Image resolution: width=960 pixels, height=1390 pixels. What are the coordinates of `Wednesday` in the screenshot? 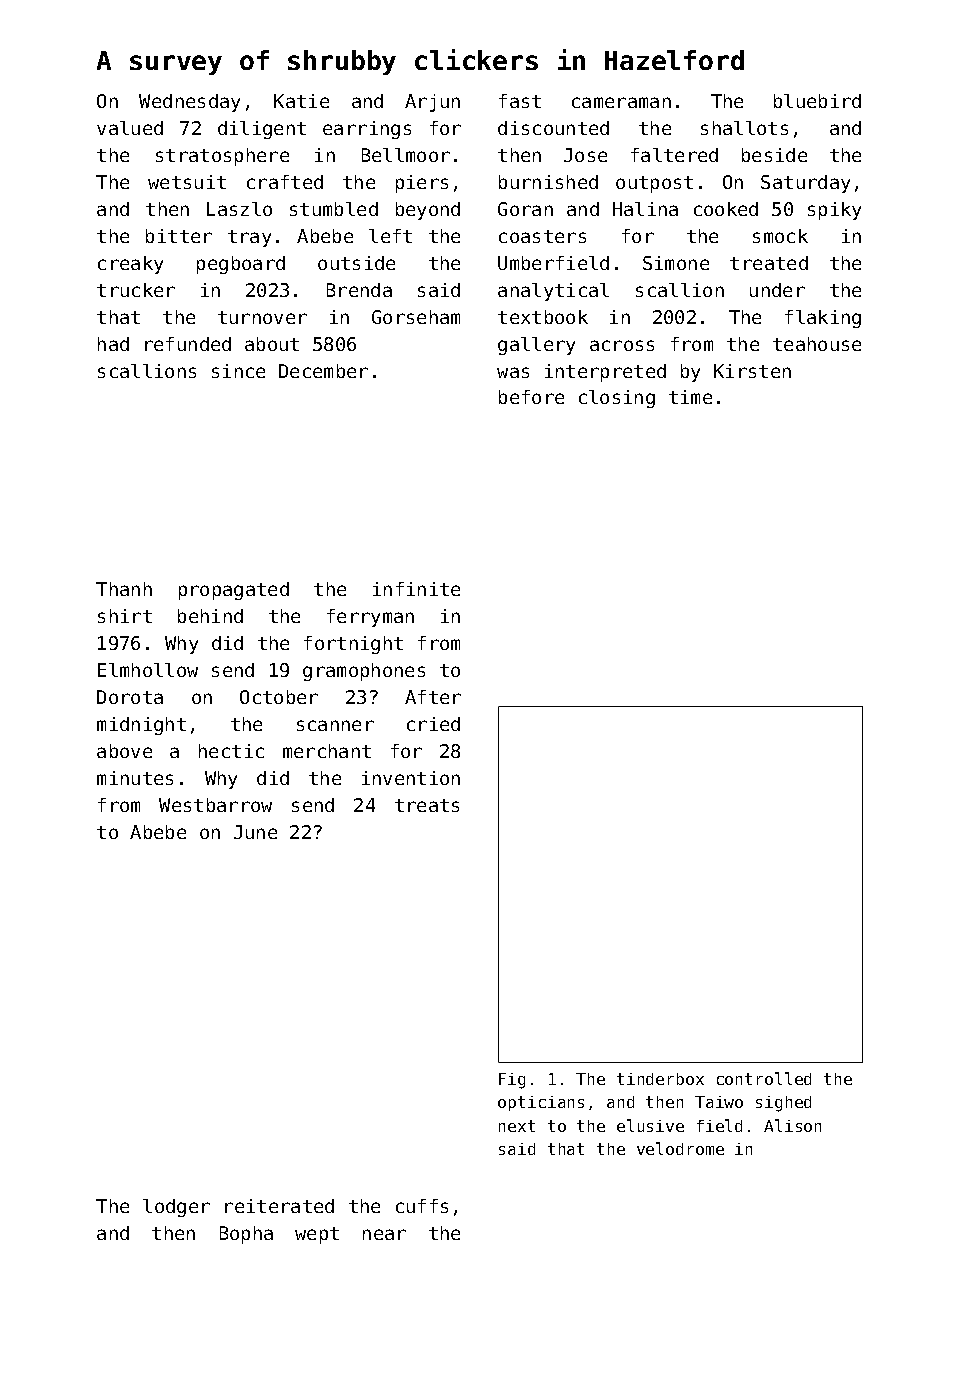 It's located at (189, 103).
